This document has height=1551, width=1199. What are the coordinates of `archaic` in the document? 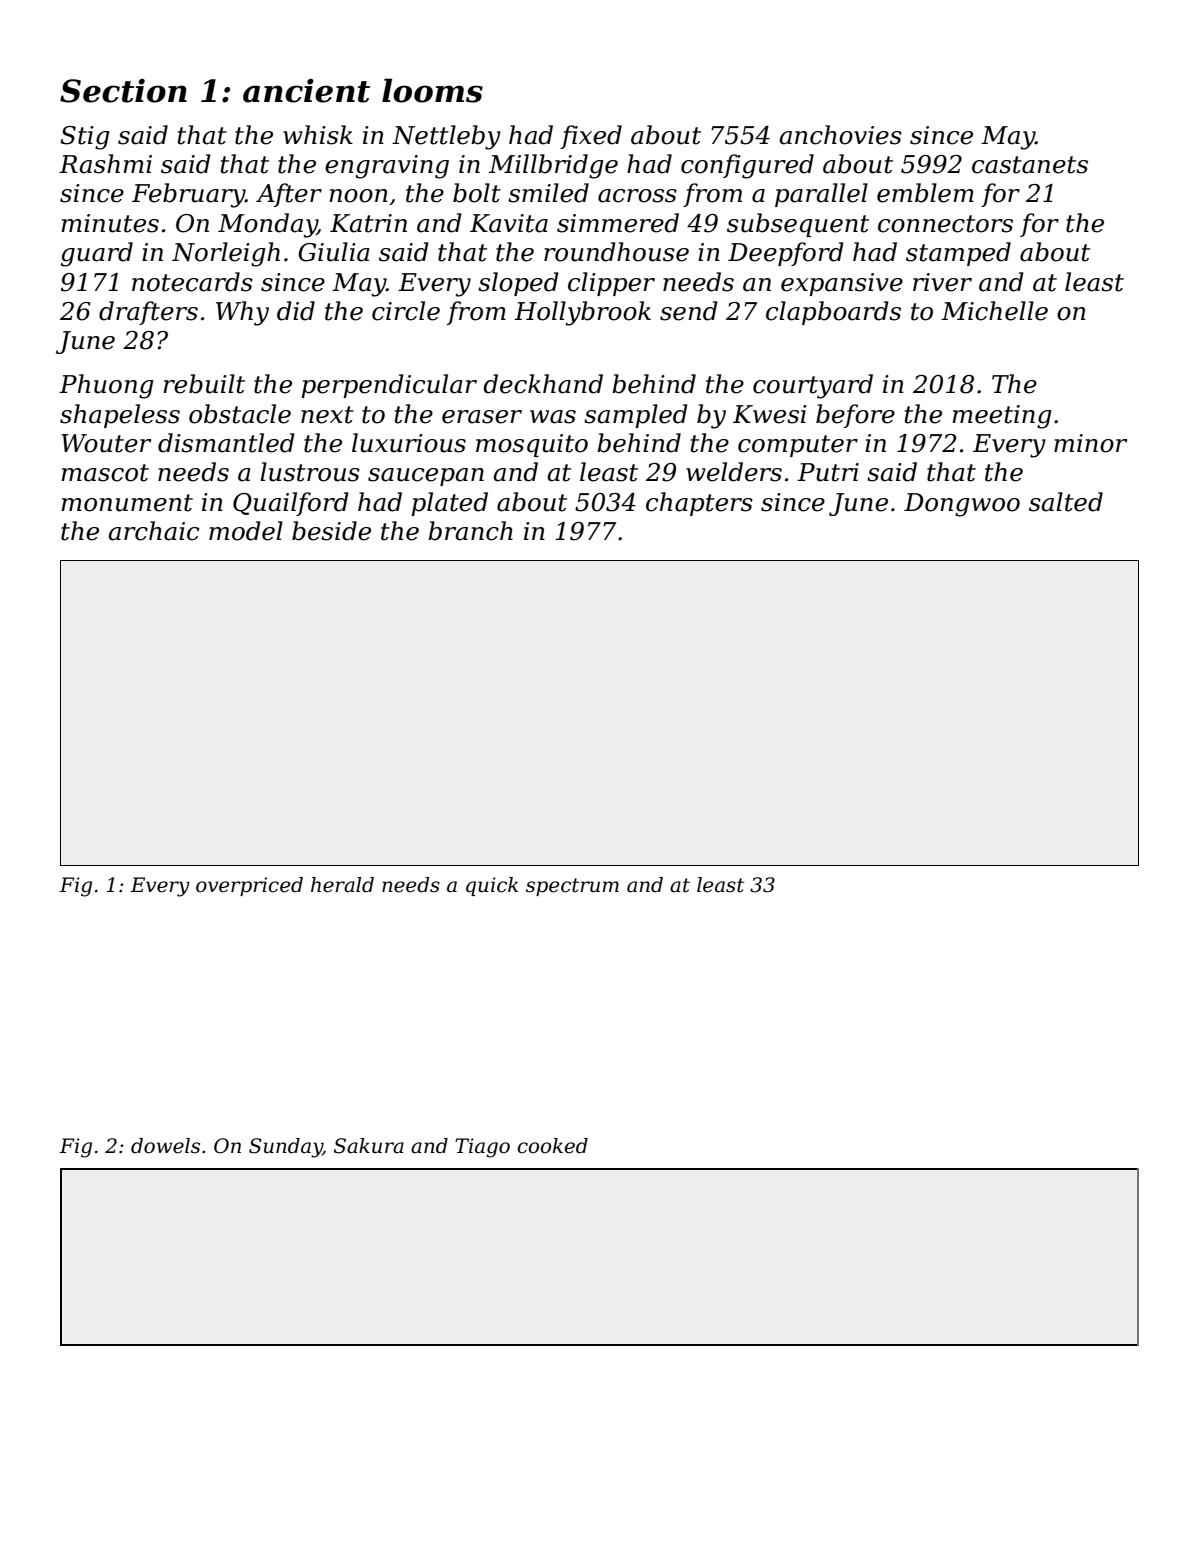 It's located at (154, 531).
